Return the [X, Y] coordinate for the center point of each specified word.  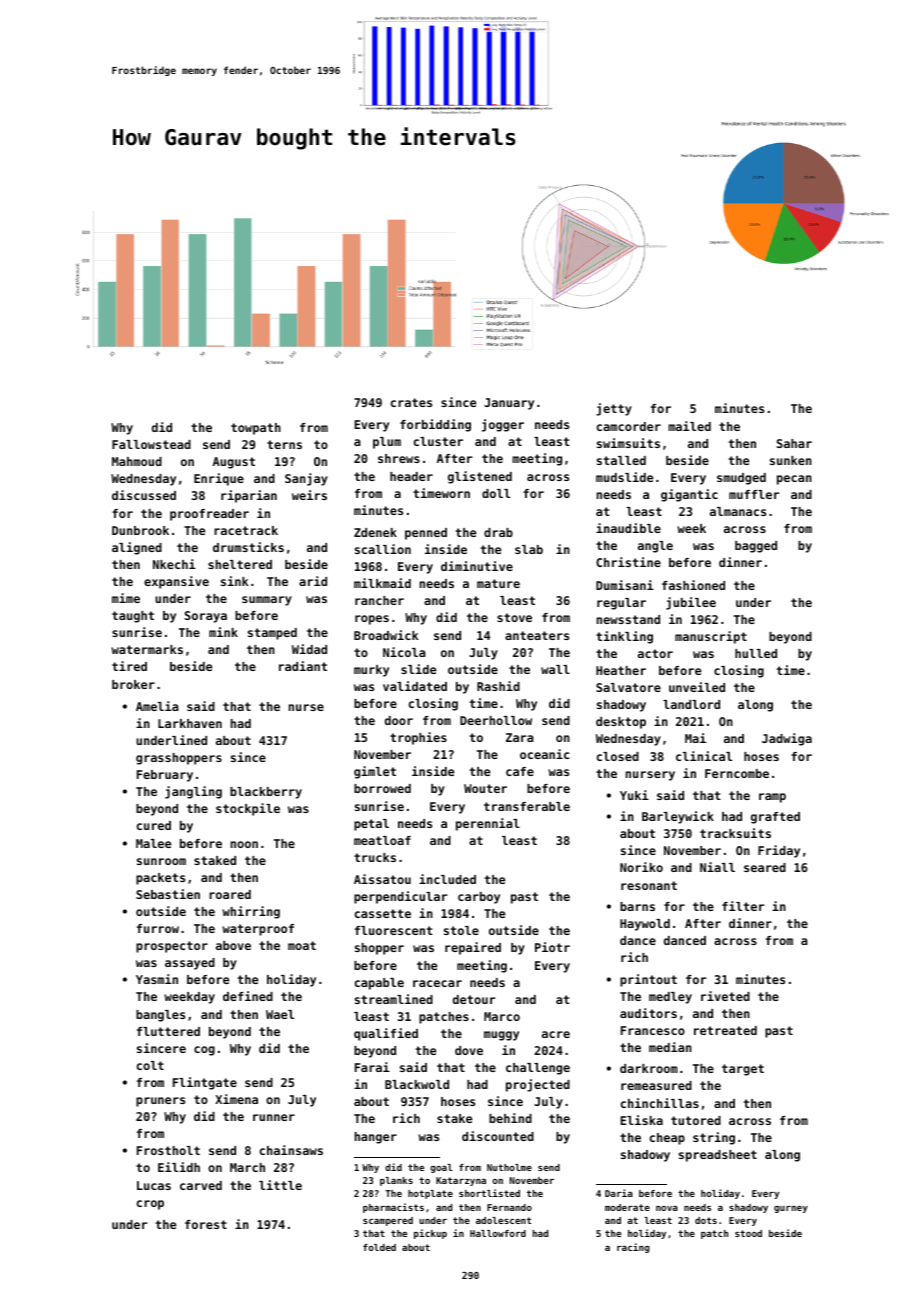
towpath [256, 429]
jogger [503, 425]
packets [160, 879]
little [280, 1185]
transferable [527, 806]
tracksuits [735, 833]
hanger [376, 1138]
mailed [689, 426]
